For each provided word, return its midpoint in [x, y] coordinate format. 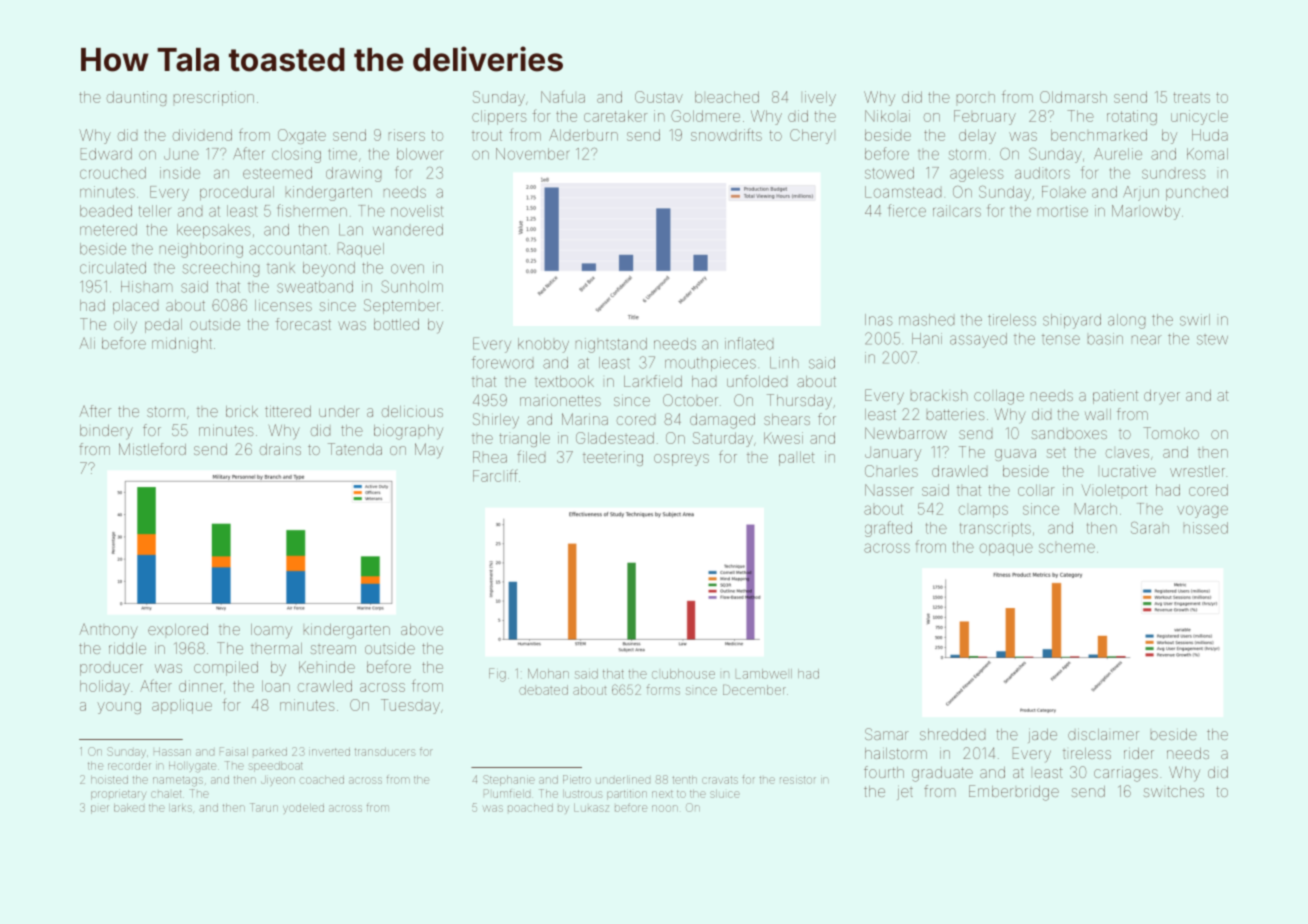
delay [977, 136]
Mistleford [152, 449]
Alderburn [583, 135]
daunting [136, 98]
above [422, 629]
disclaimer [1103, 734]
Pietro [577, 779]
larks [180, 808]
